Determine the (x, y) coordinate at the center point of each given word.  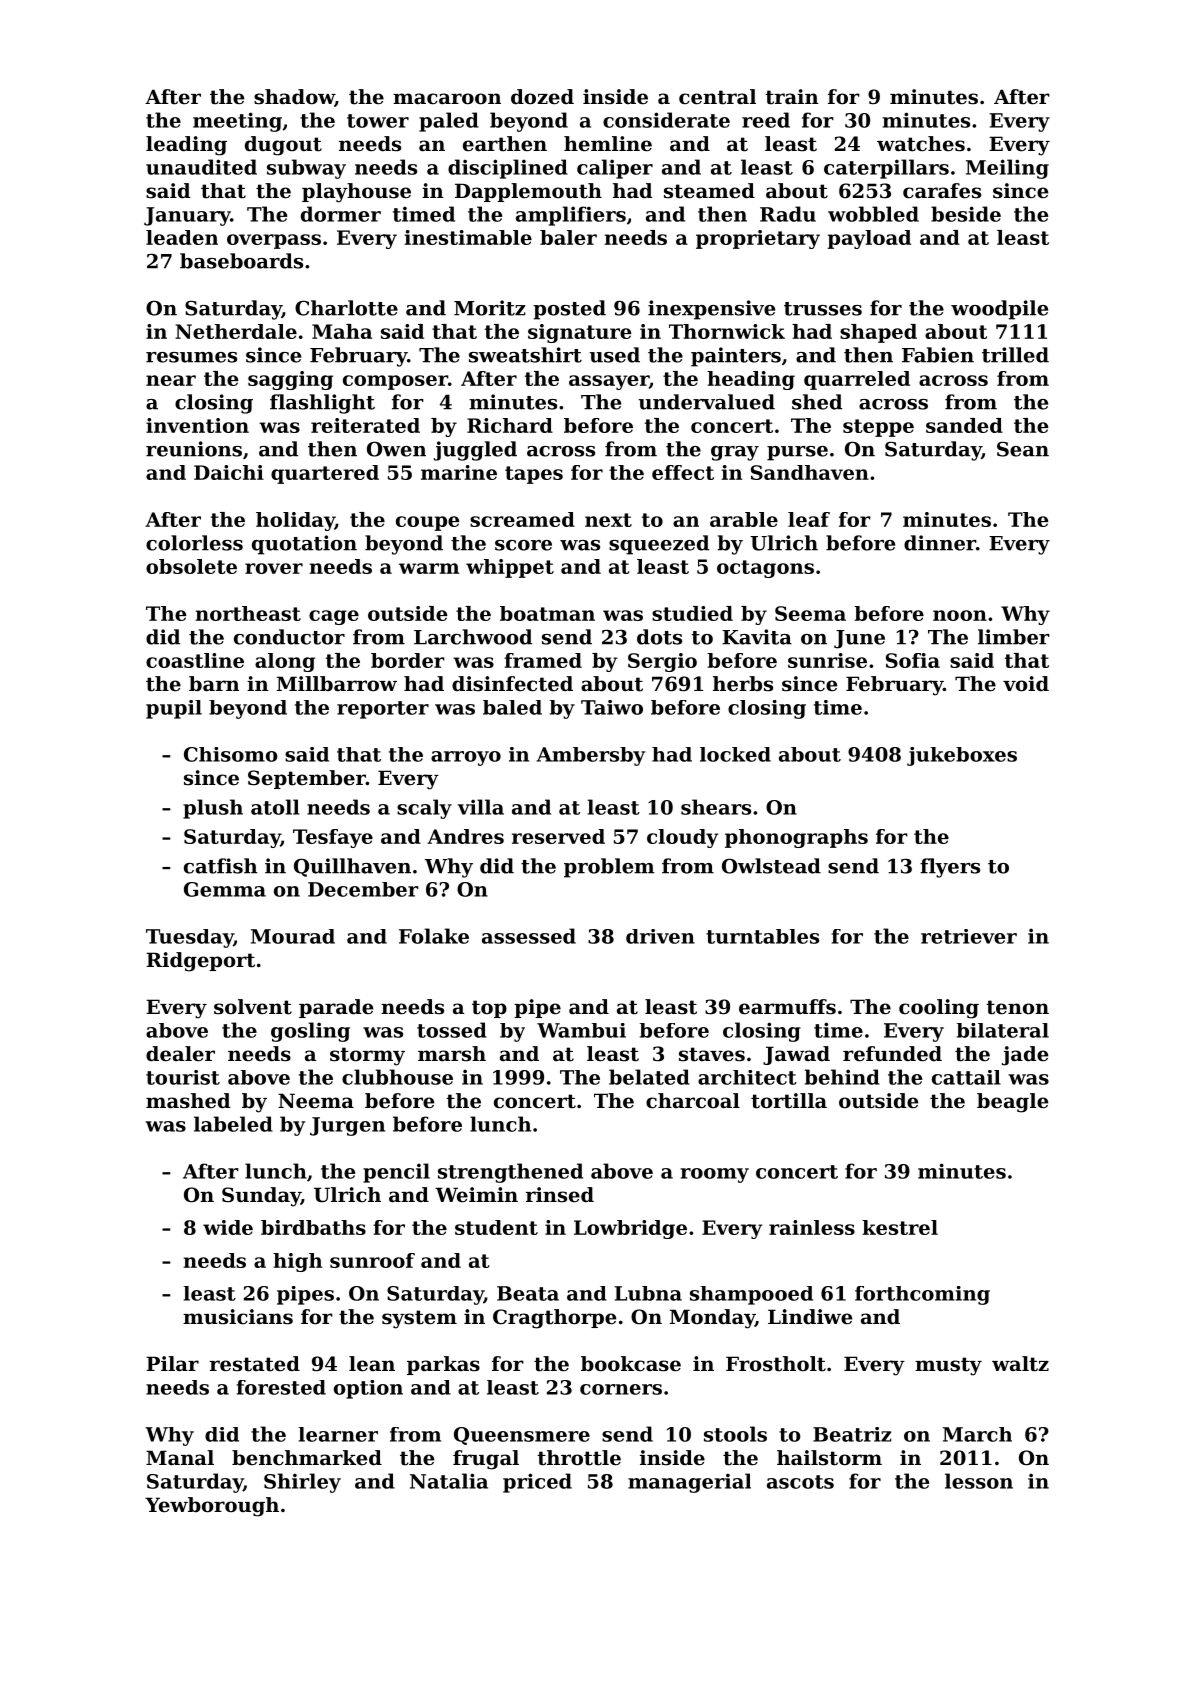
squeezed (659, 545)
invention (197, 425)
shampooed (751, 1295)
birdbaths (313, 1227)
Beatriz (852, 1434)
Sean (1023, 449)
